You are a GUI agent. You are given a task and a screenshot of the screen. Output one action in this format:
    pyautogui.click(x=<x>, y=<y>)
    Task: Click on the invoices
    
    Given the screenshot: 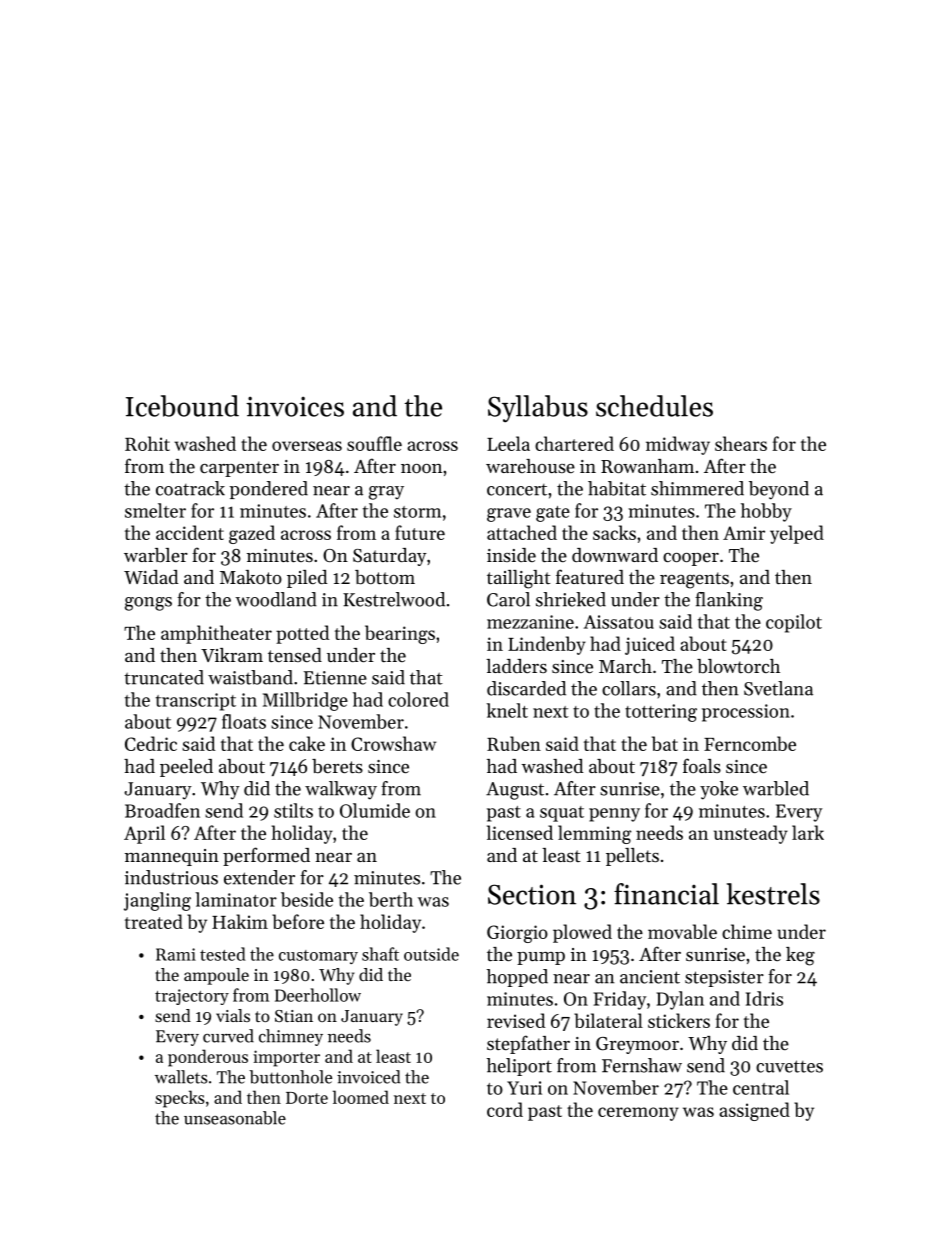 What is the action you would take?
    pyautogui.click(x=295, y=406)
